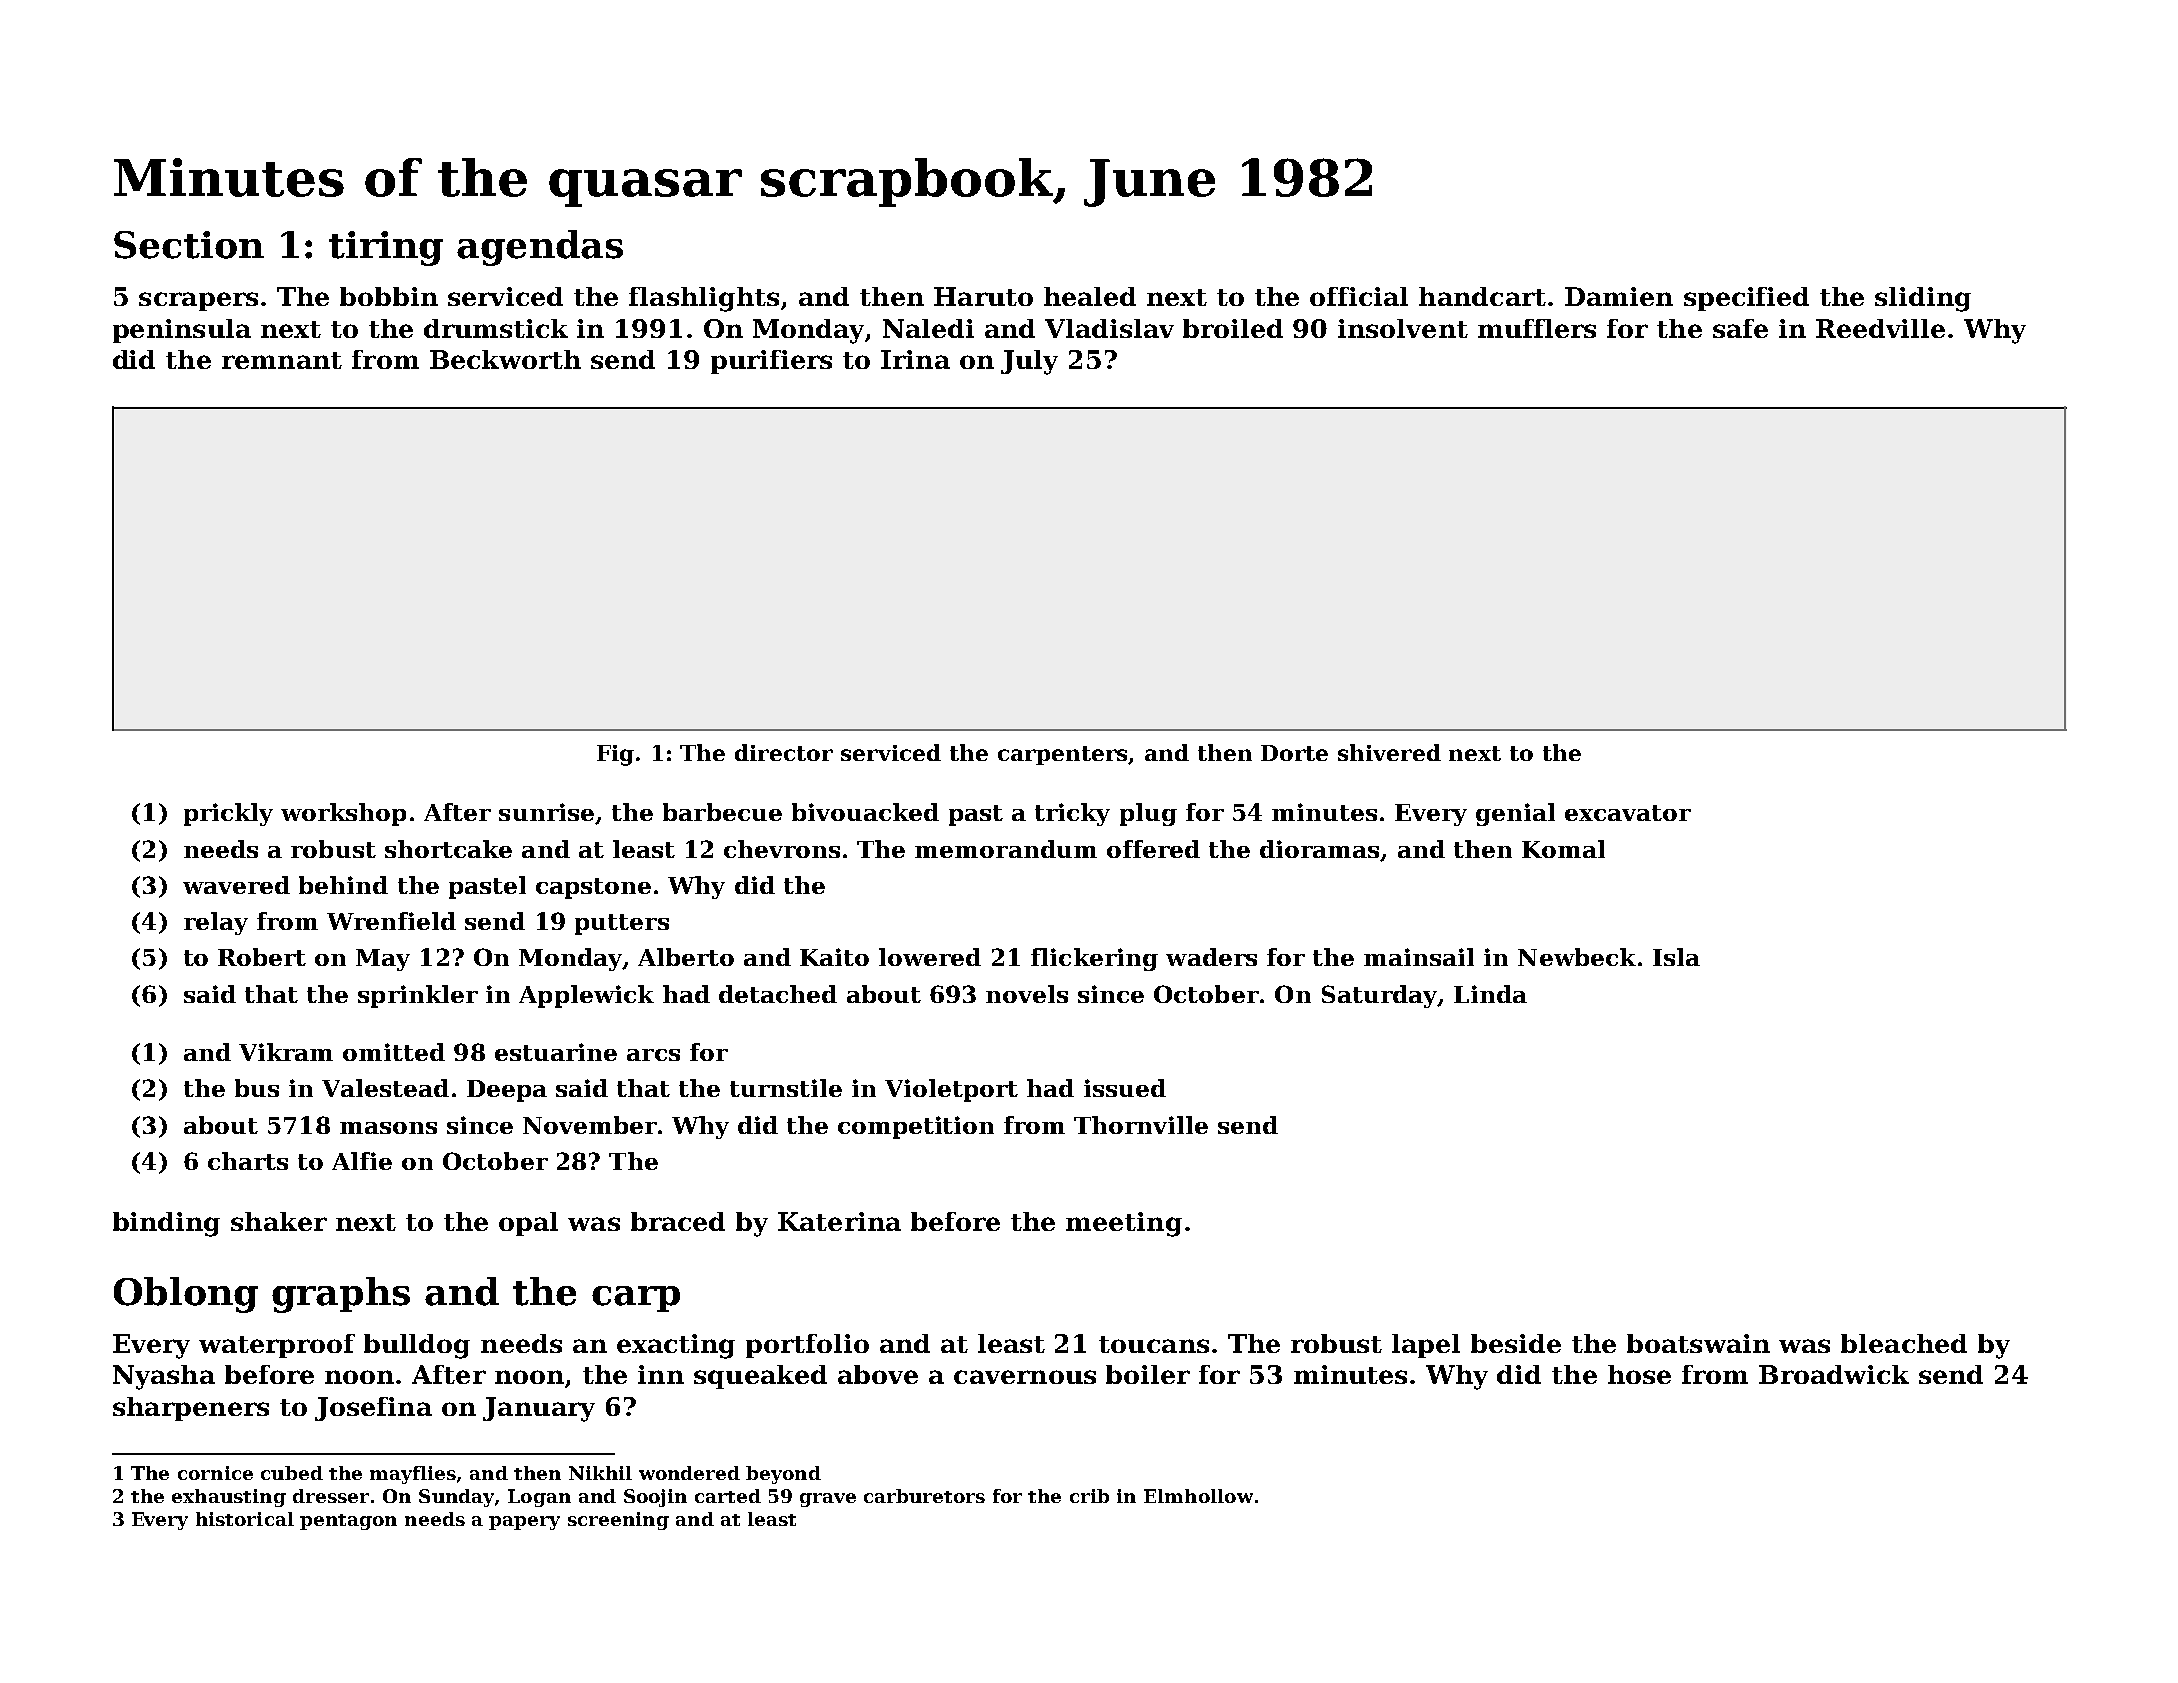  Describe the element at coordinates (615, 755) in the image. I see `Fig` at that location.
